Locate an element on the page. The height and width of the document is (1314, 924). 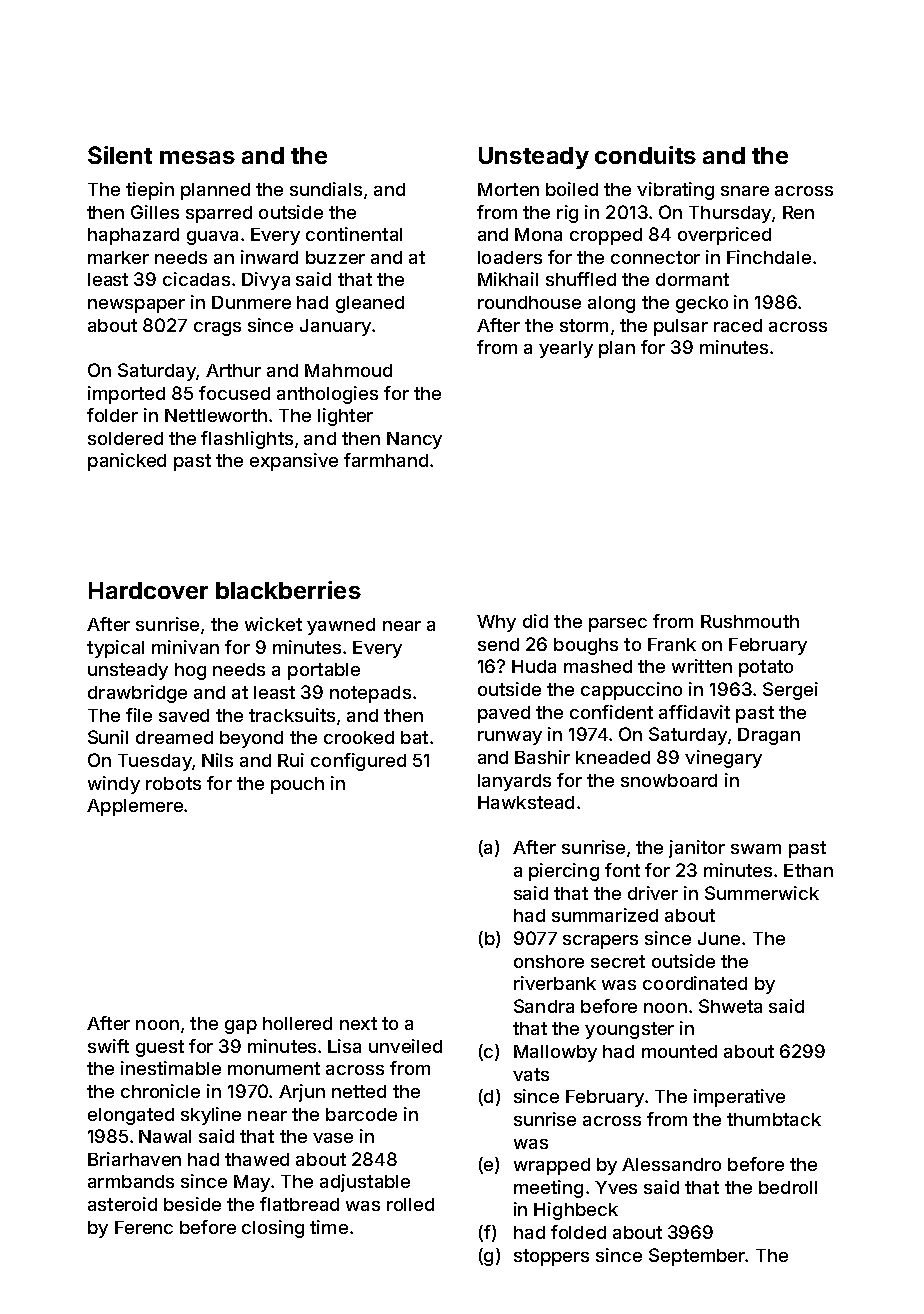
Arthur is located at coordinates (233, 370).
